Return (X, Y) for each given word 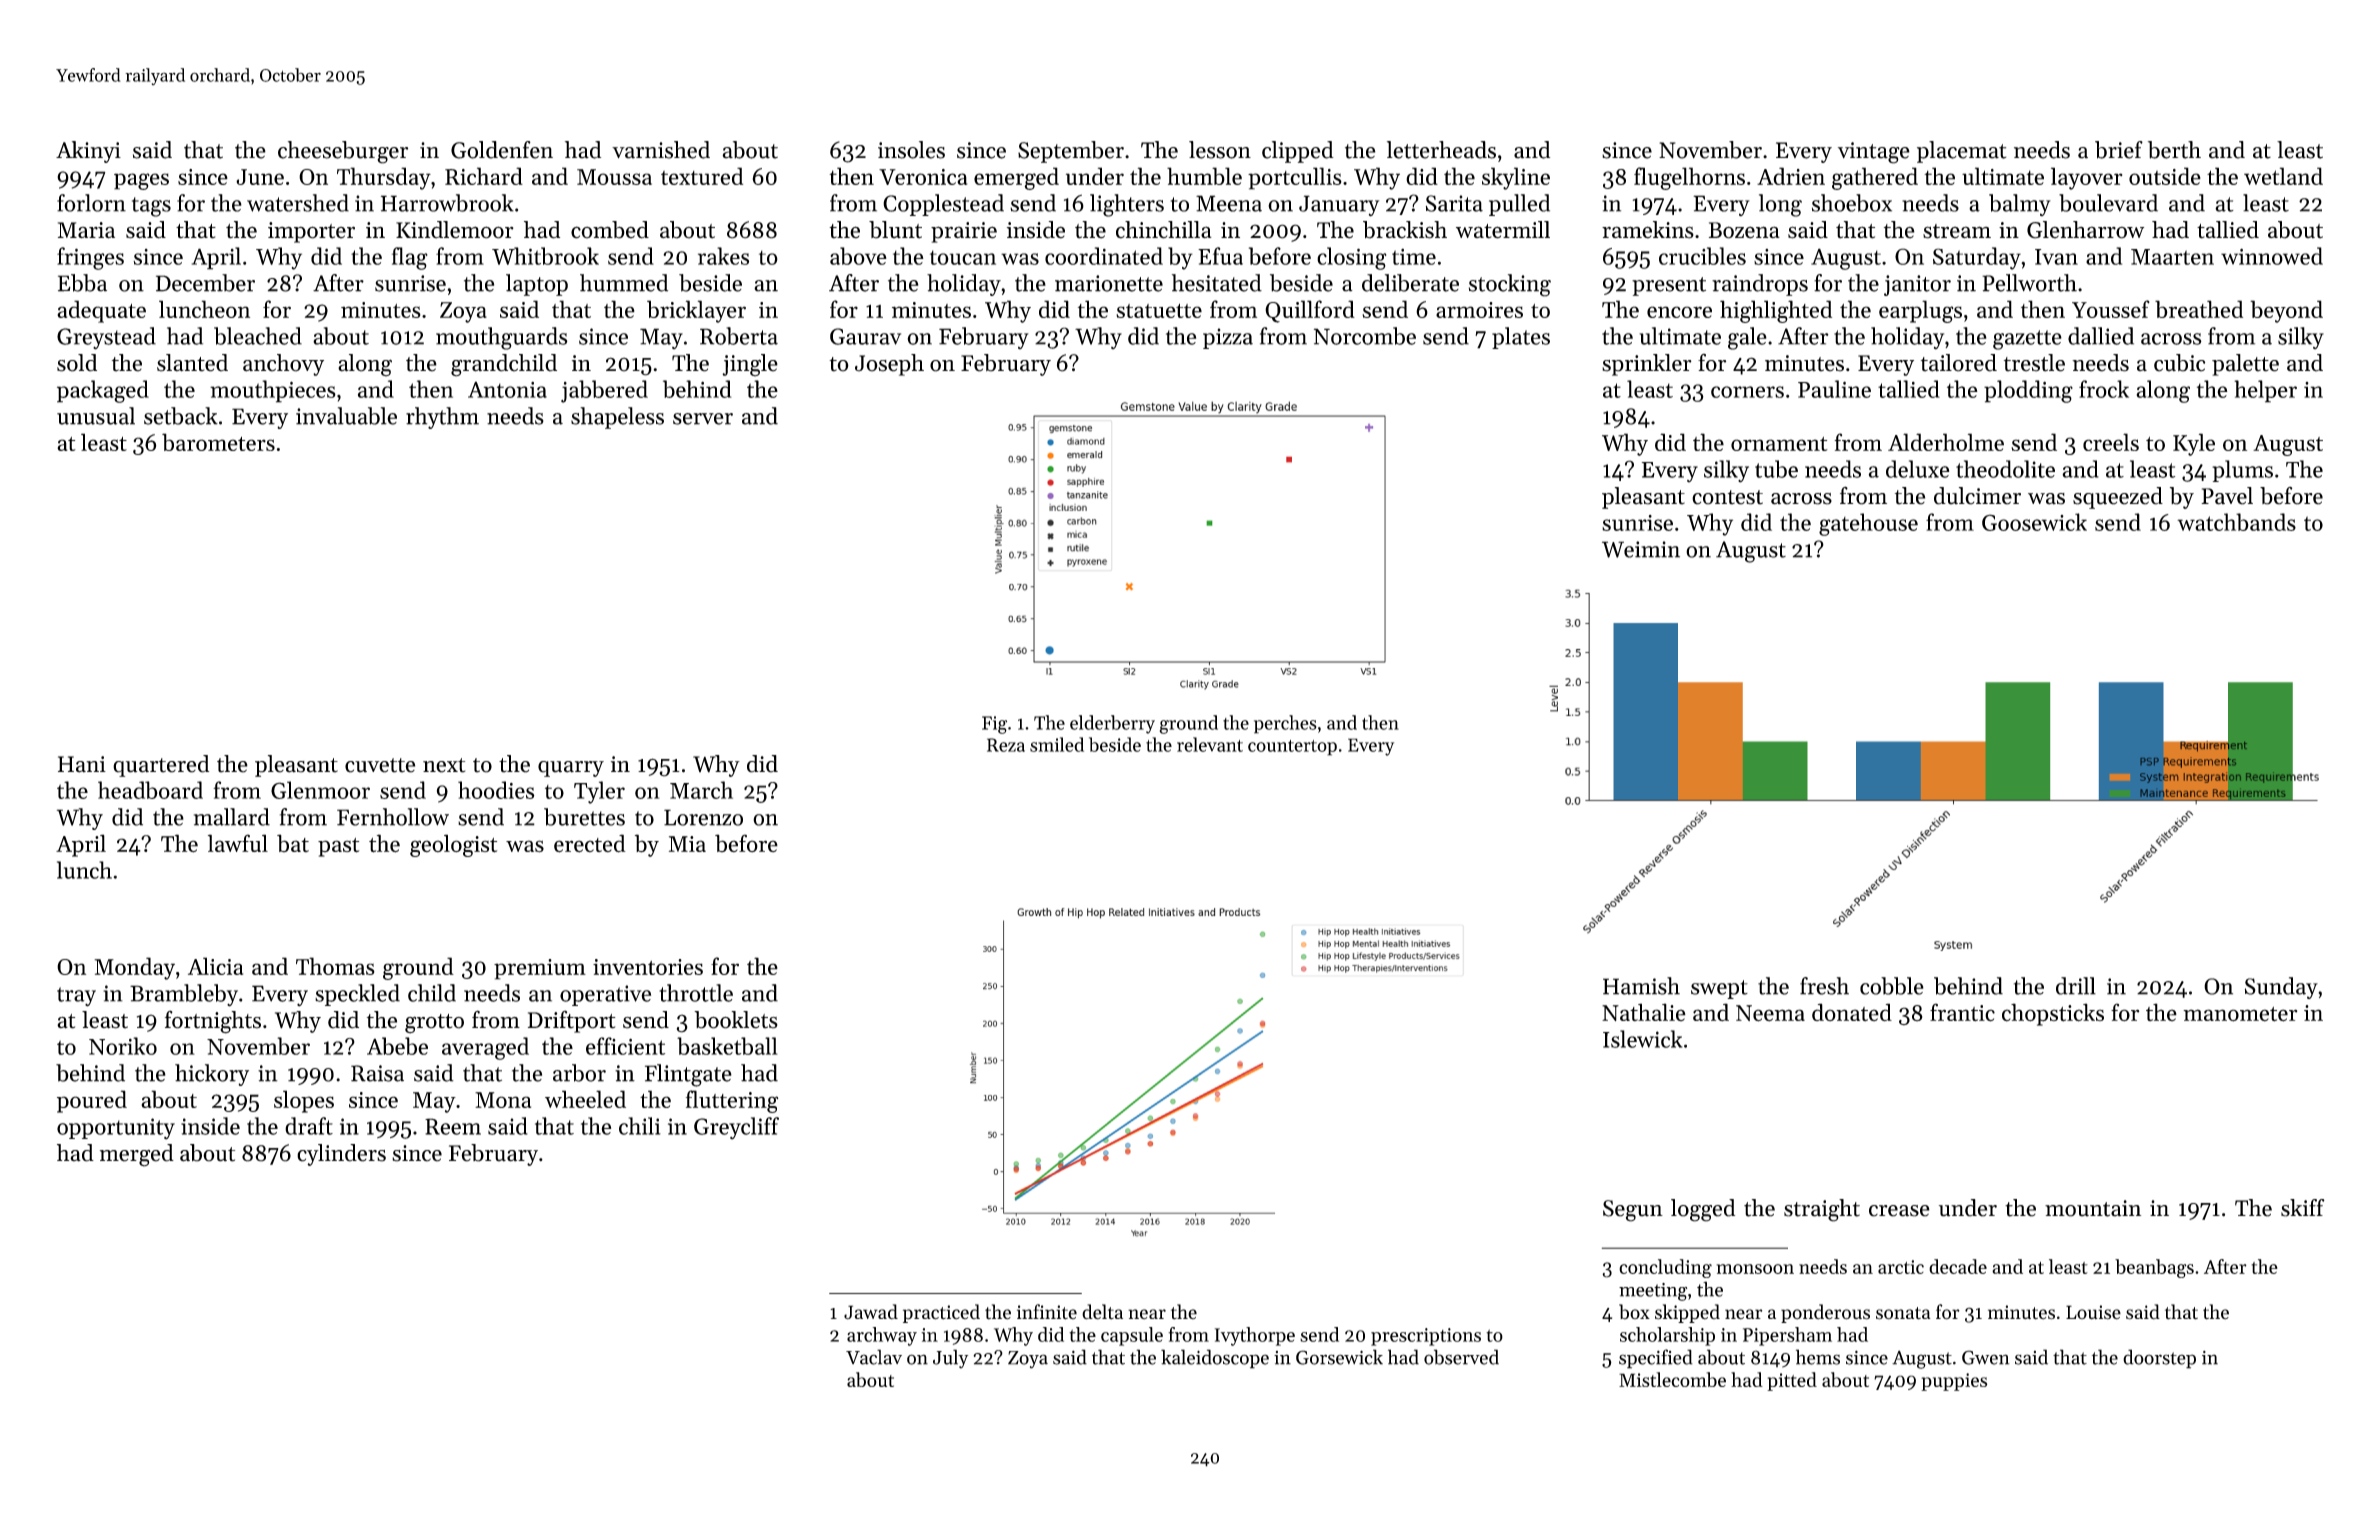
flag (410, 258)
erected (590, 843)
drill (2076, 986)
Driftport (572, 1021)
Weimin (1641, 549)
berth (2174, 150)
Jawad (871, 1312)
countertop (1292, 748)
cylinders (341, 1155)
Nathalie (1644, 1012)
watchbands (2236, 522)
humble (1204, 176)
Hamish (1641, 986)
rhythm (442, 418)
